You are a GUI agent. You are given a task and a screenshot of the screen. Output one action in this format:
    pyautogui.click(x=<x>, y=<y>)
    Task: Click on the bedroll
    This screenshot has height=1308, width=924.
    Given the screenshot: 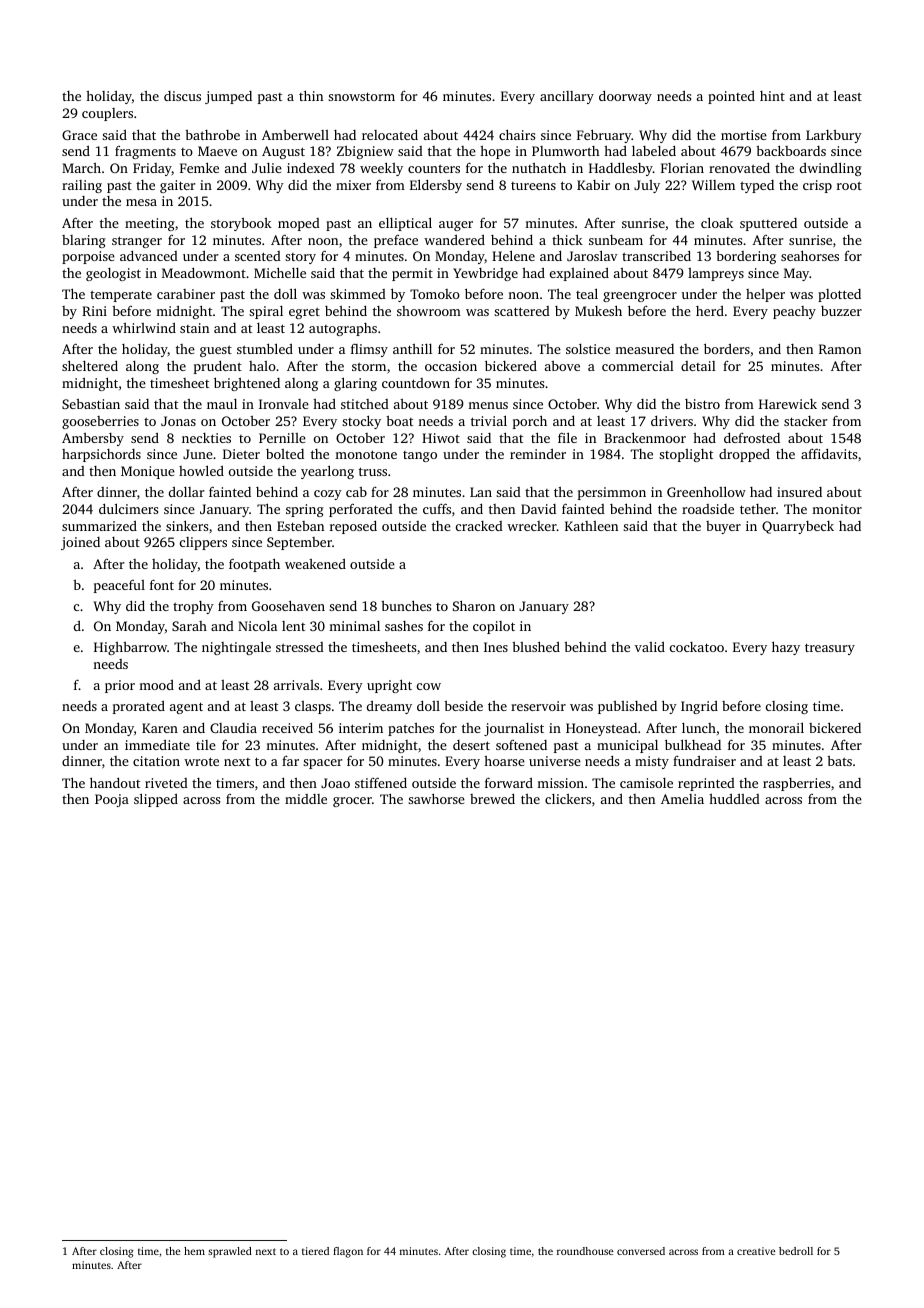 What is the action you would take?
    pyautogui.click(x=796, y=1251)
